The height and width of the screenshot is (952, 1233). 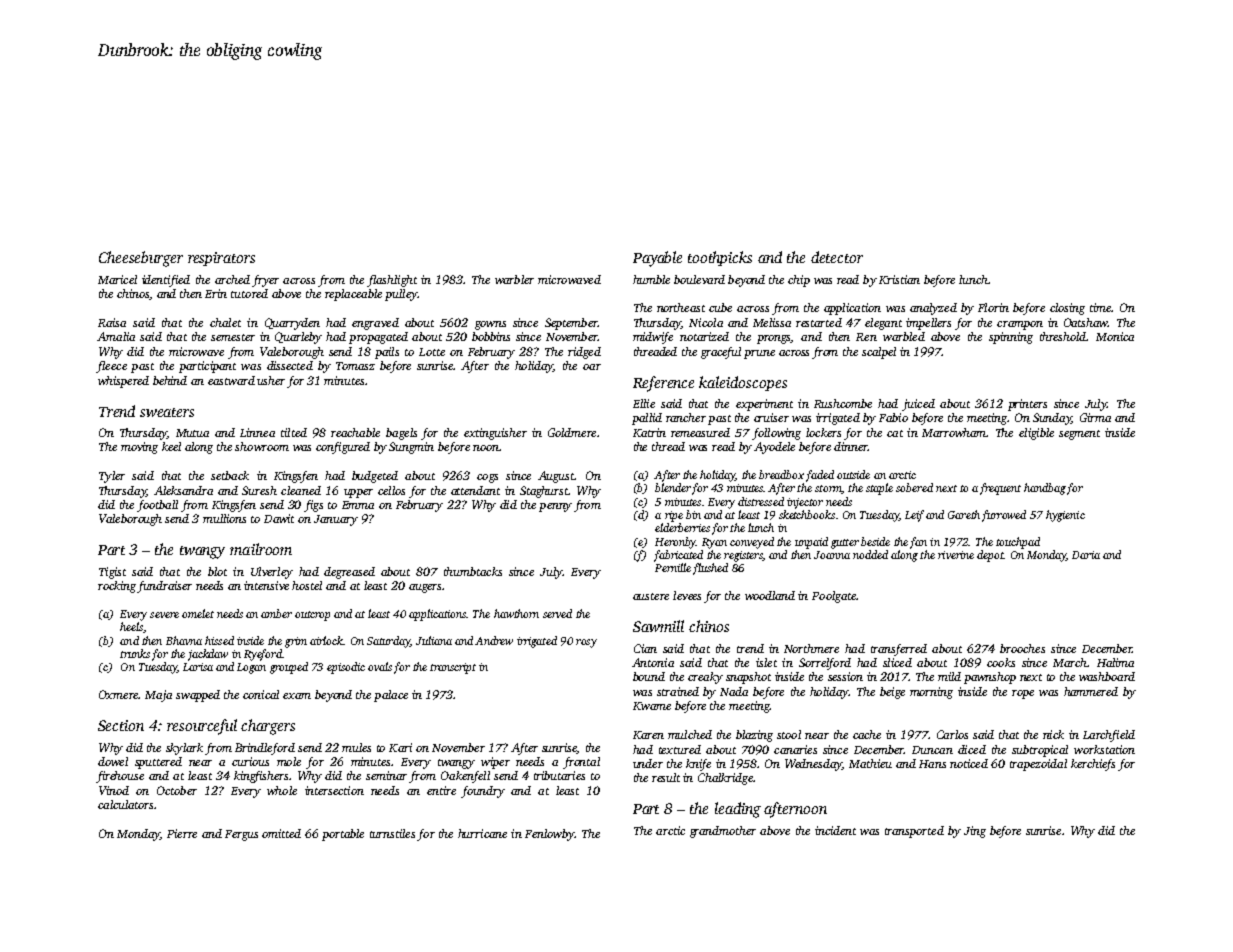 What do you see at coordinates (125, 804) in the screenshot?
I see `calculators` at bounding box center [125, 804].
